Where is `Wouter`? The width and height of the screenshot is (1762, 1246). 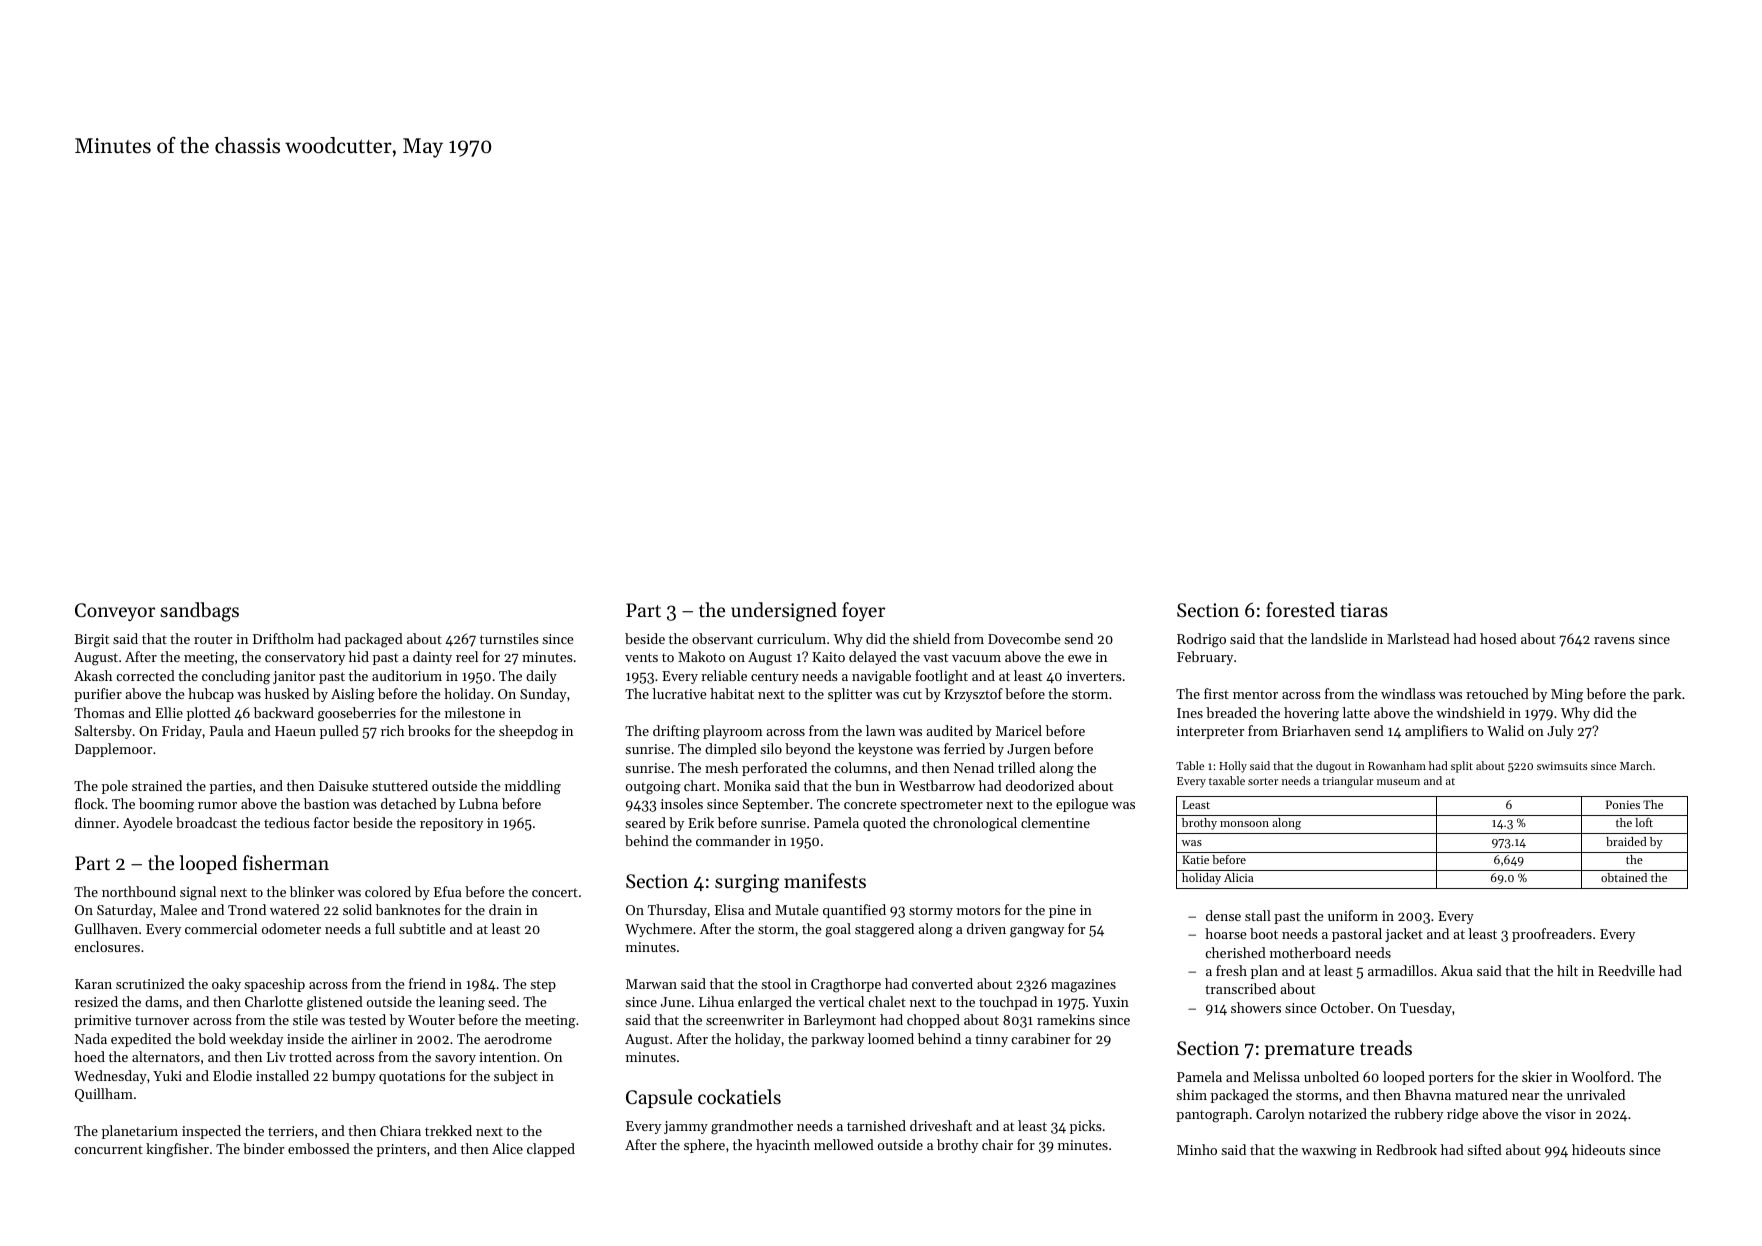
Wouter is located at coordinates (431, 1020).
